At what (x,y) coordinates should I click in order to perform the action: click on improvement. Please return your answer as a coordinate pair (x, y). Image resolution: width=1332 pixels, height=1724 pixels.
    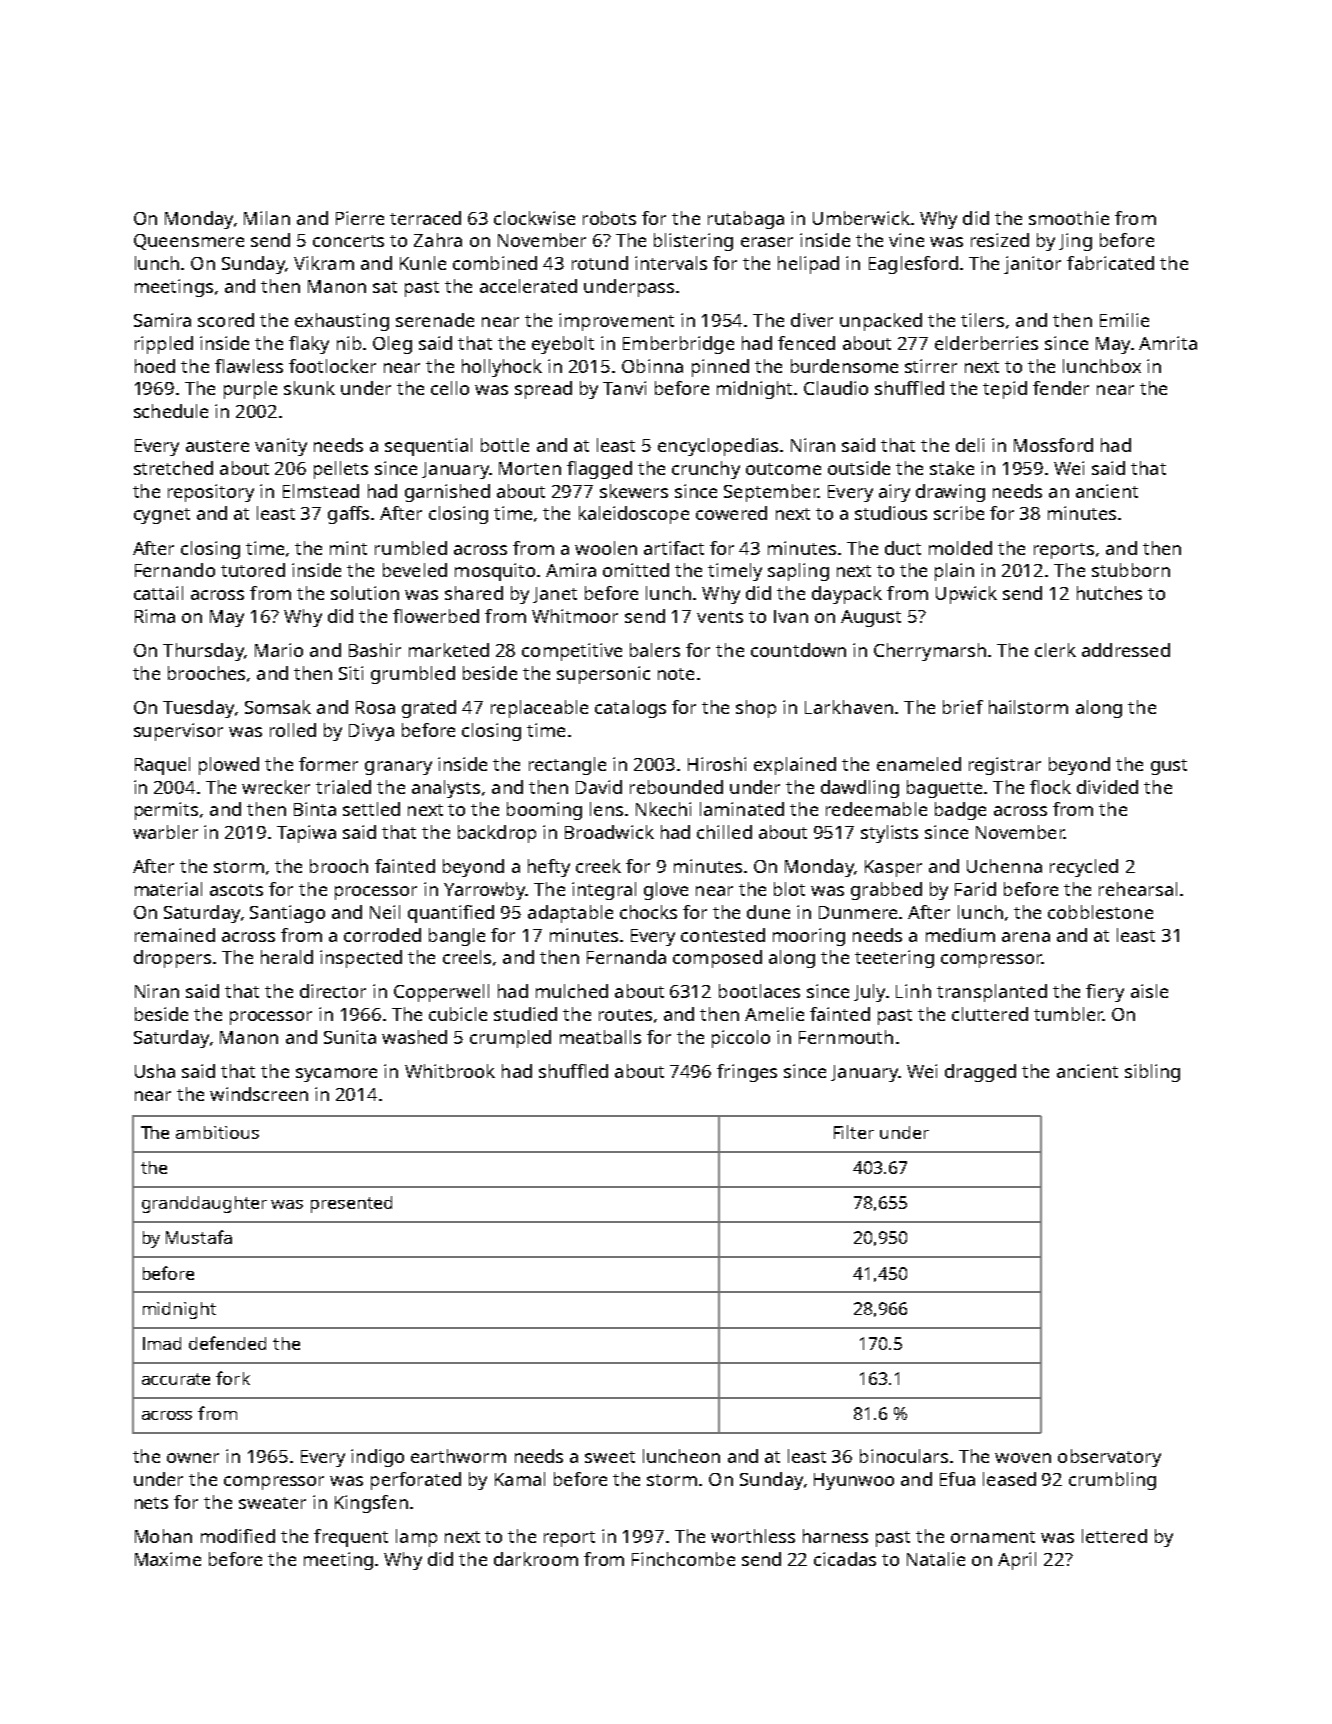
    Looking at the image, I should click on (616, 322).
